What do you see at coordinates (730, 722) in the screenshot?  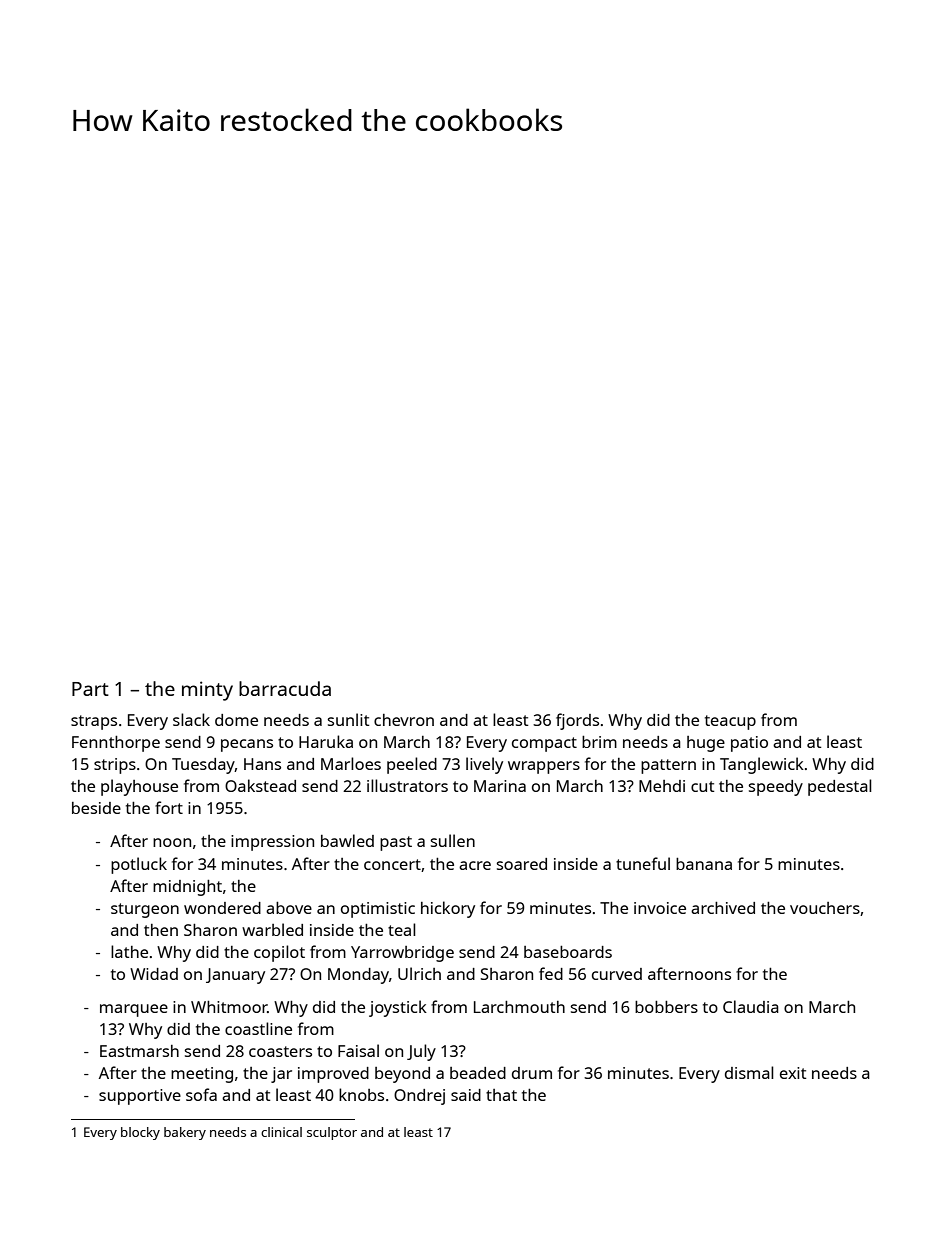 I see `teacup` at bounding box center [730, 722].
